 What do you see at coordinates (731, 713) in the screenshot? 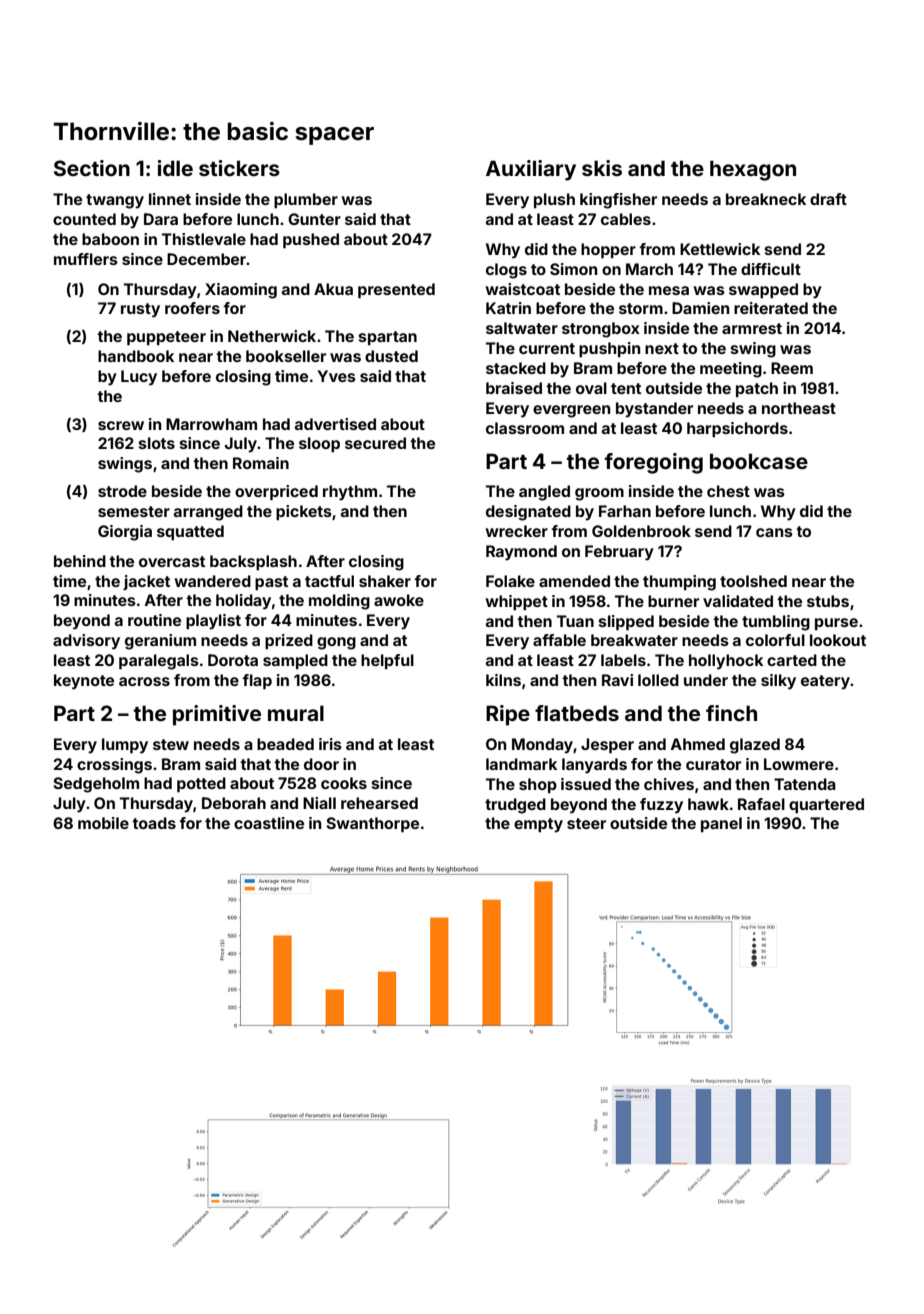
I see `finch` at bounding box center [731, 713].
